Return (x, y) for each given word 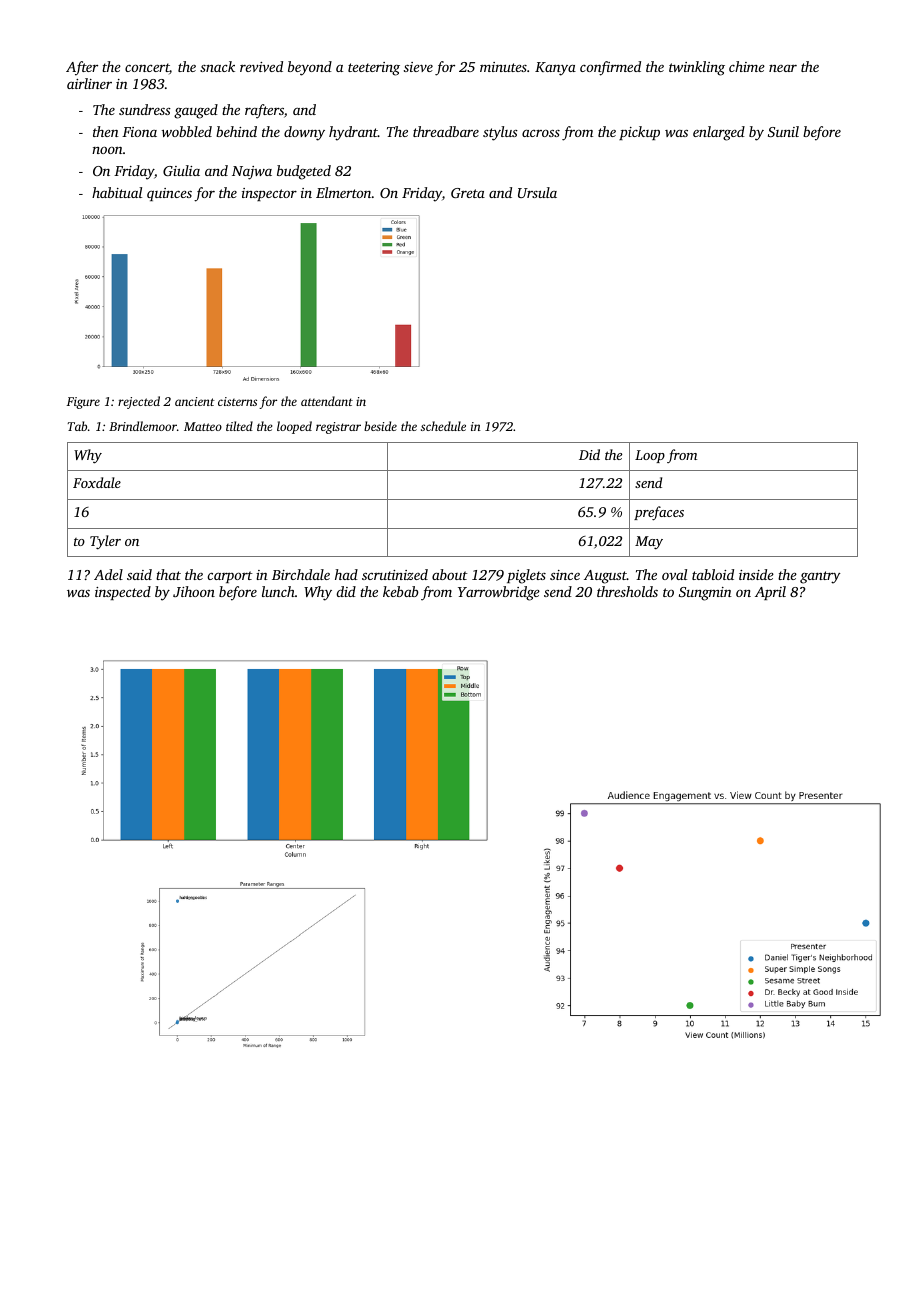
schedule (443, 426)
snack (217, 66)
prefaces (659, 513)
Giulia (181, 170)
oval (674, 574)
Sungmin (705, 594)
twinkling (697, 68)
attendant (327, 401)
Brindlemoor (143, 426)
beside (380, 426)
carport (230, 577)
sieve (418, 67)
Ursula (537, 192)
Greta (468, 193)
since (565, 575)
